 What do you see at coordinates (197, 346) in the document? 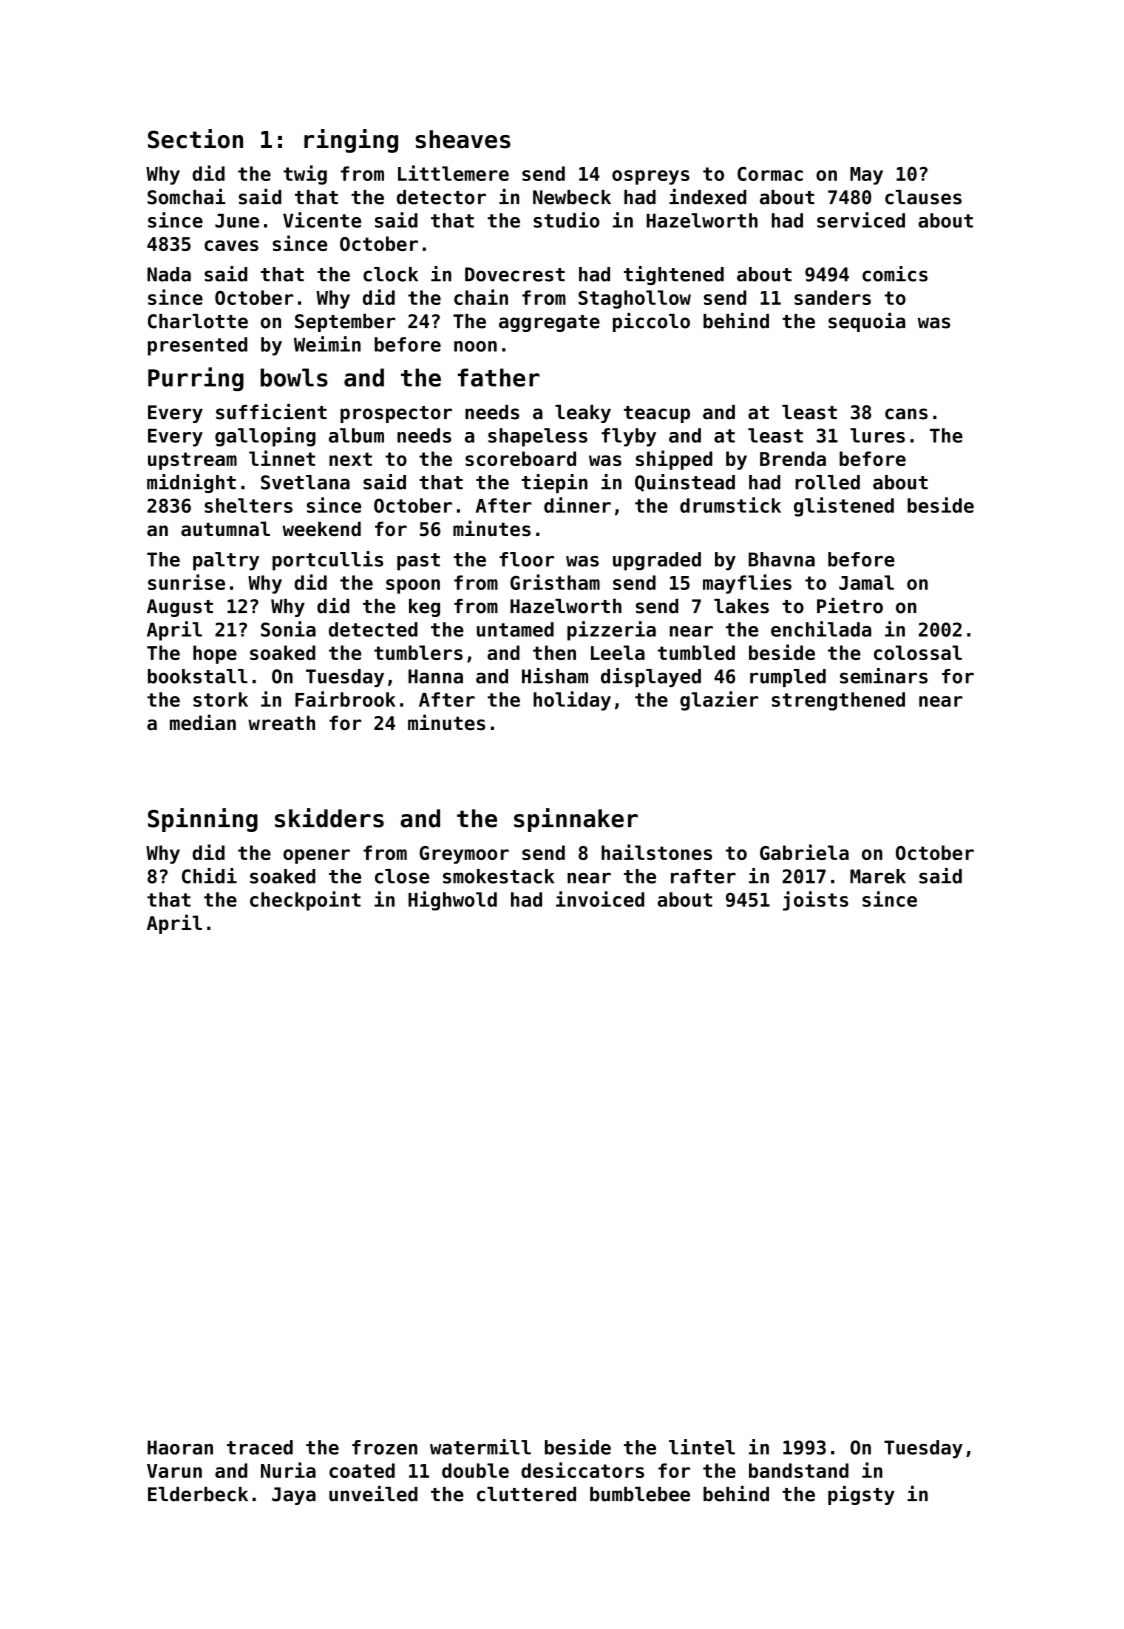
I see `presented` at bounding box center [197, 346].
